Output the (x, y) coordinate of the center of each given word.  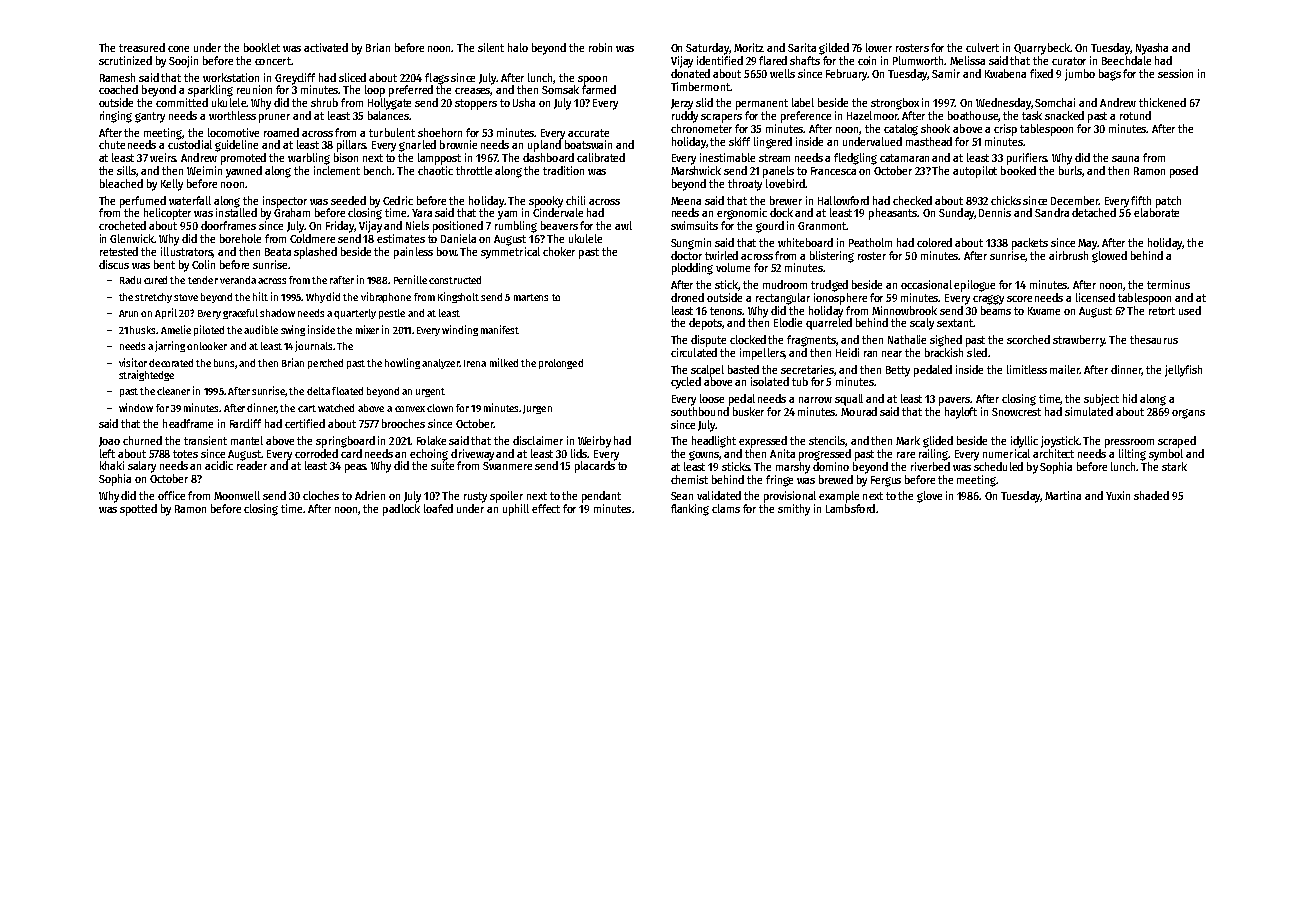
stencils (827, 441)
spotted (138, 510)
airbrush (1068, 255)
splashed (315, 253)
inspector (285, 202)
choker (559, 251)
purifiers (1027, 159)
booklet (262, 47)
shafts (805, 60)
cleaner (173, 391)
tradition (563, 170)
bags (1110, 75)
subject (1101, 400)
